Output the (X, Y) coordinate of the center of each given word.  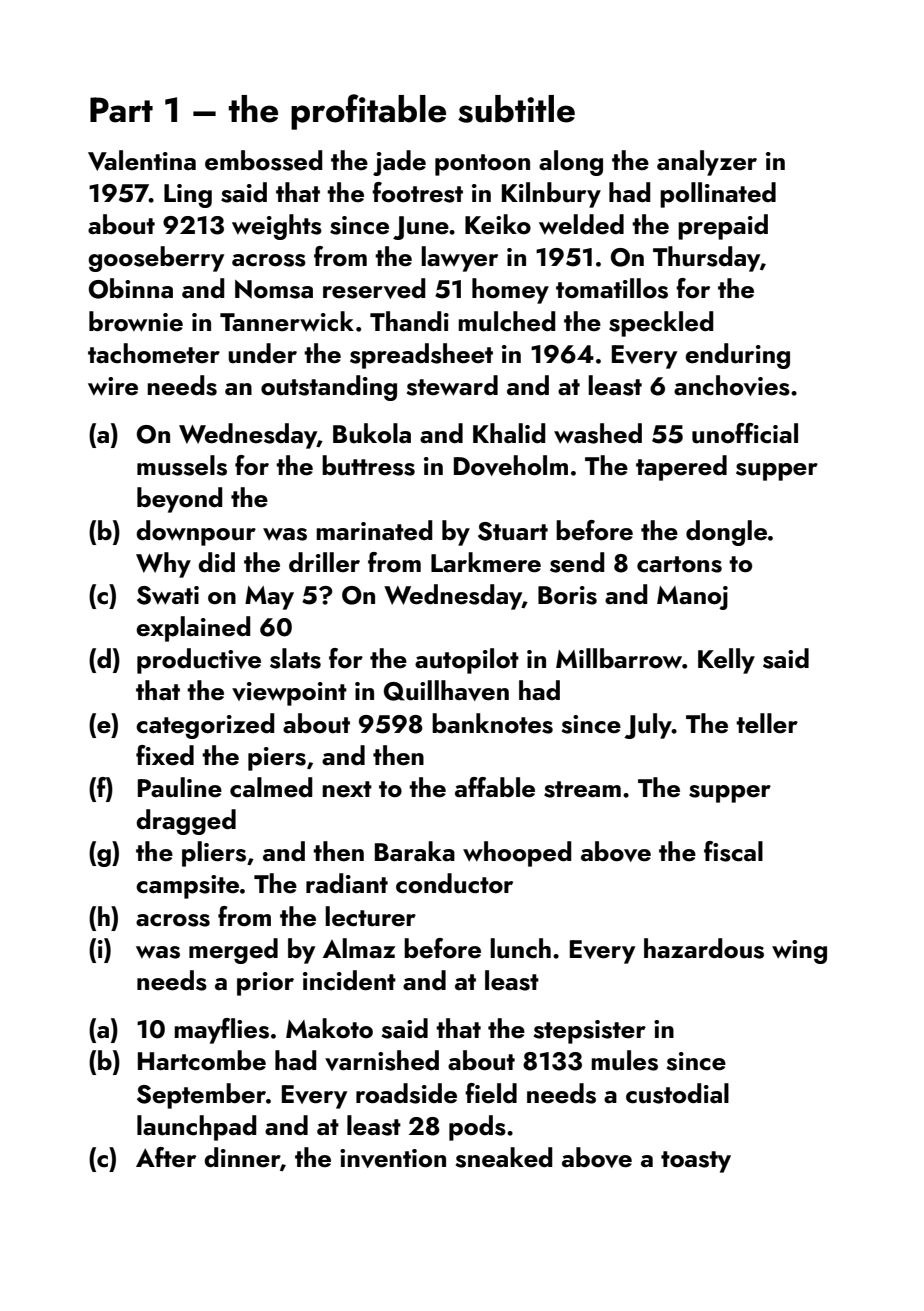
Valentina (142, 160)
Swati (168, 595)
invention (393, 1158)
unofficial (745, 433)
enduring (737, 356)
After (166, 1157)
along (571, 163)
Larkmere (486, 562)
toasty (696, 1162)
